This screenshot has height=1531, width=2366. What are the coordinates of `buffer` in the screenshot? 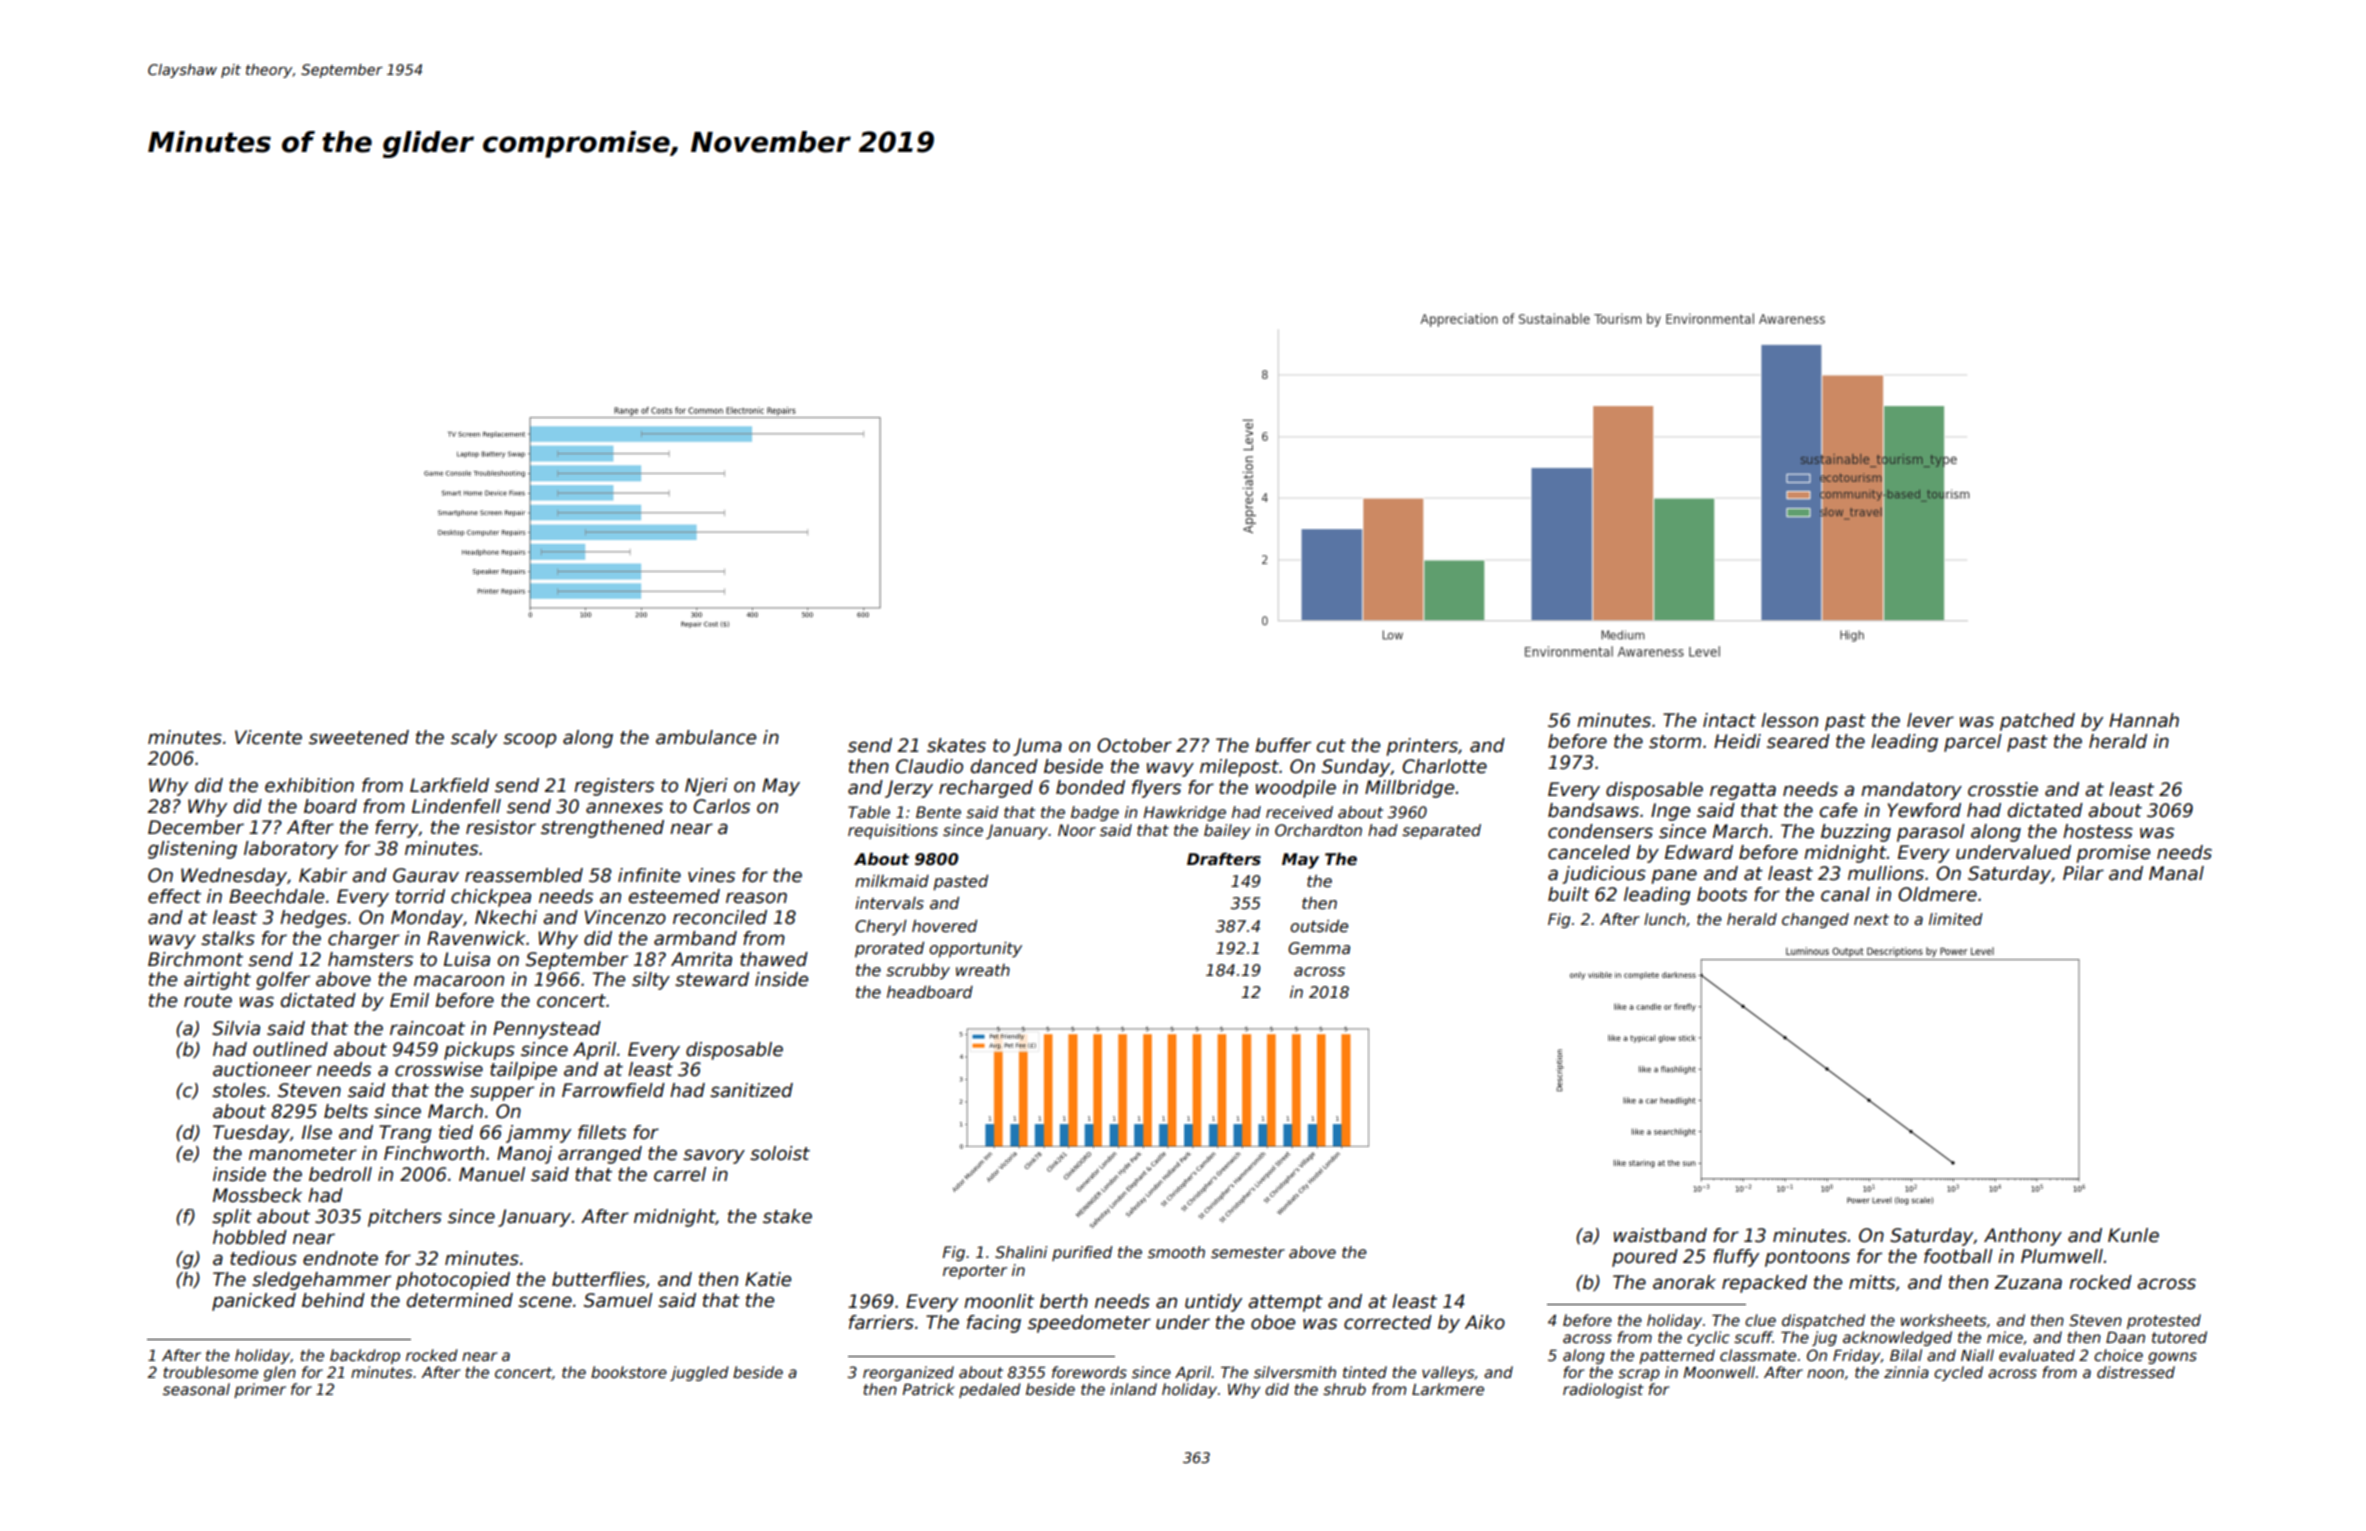 It's located at (1283, 745).
